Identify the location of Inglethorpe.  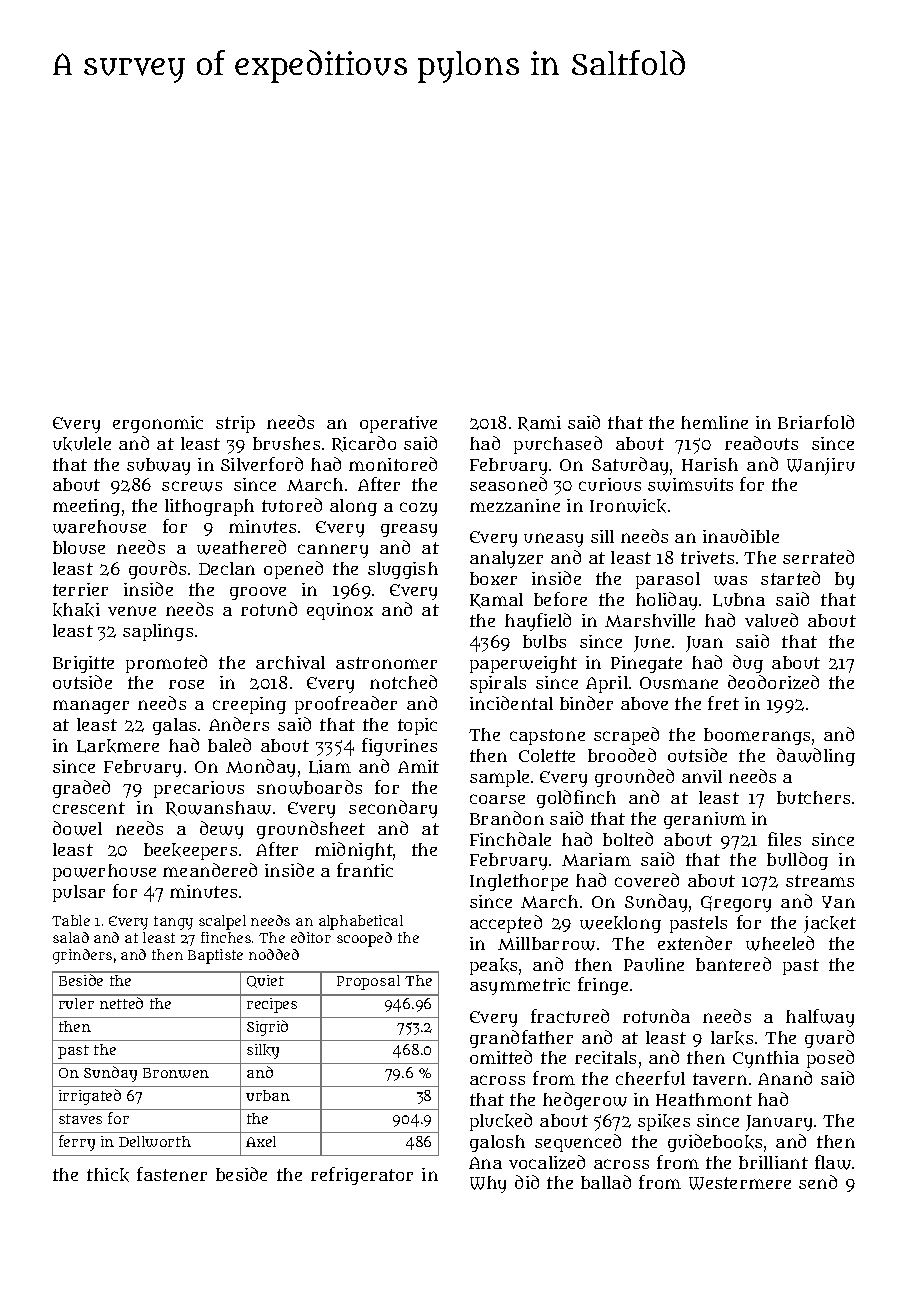
(519, 882).
